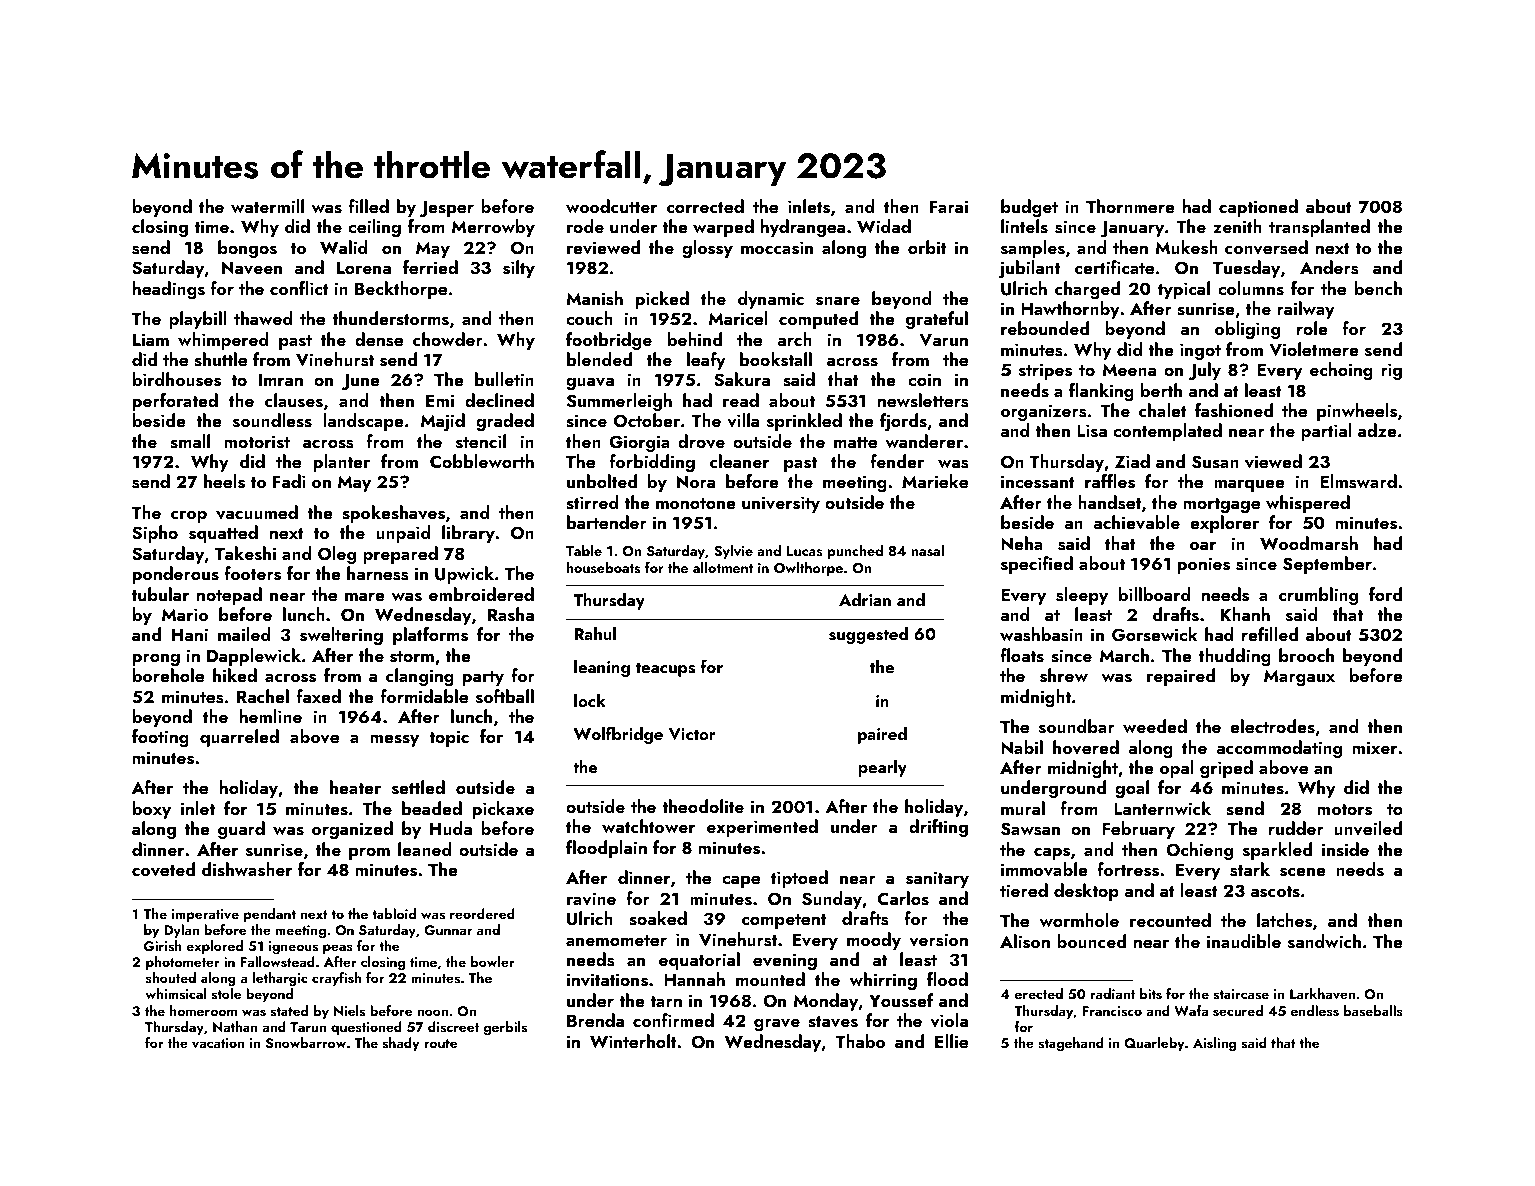  What do you see at coordinates (618, 735) in the screenshot?
I see `Wolfbridge` at bounding box center [618, 735].
